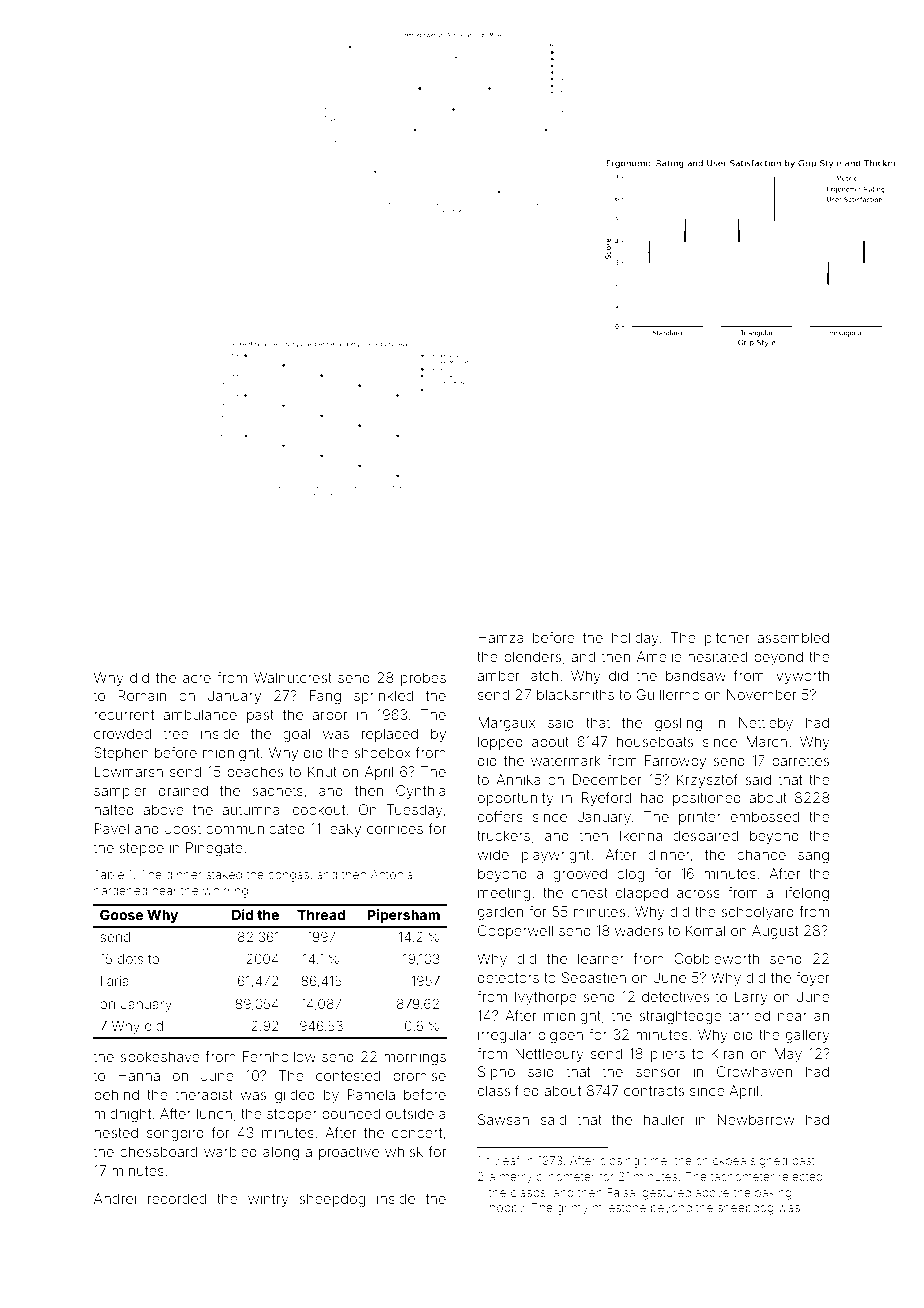 Image resolution: width=924 pixels, height=1308 pixels. Describe the element at coordinates (505, 1036) in the image. I see `irregular` at that location.
